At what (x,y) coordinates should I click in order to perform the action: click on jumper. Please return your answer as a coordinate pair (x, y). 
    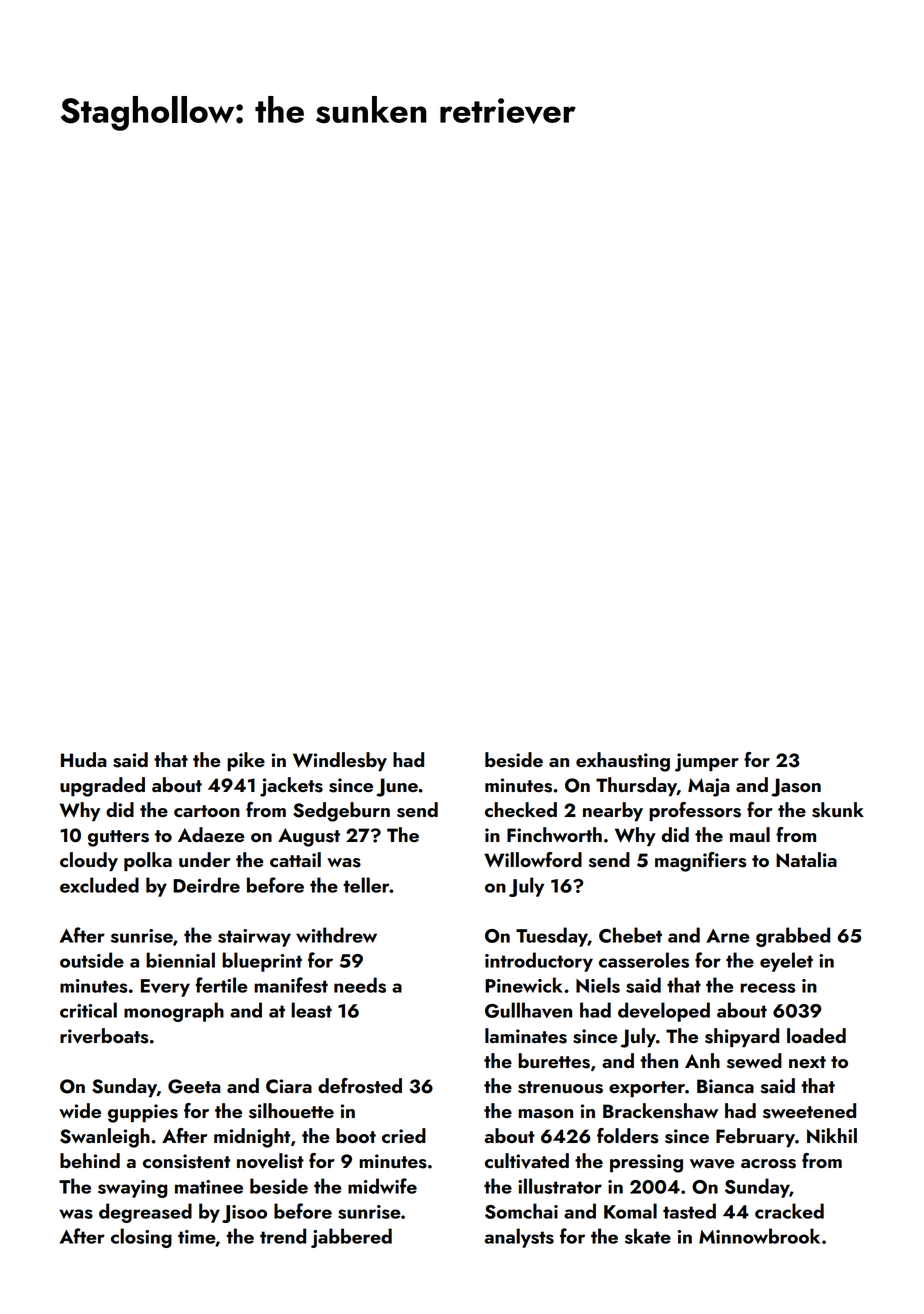
    Looking at the image, I should click on (707, 762).
